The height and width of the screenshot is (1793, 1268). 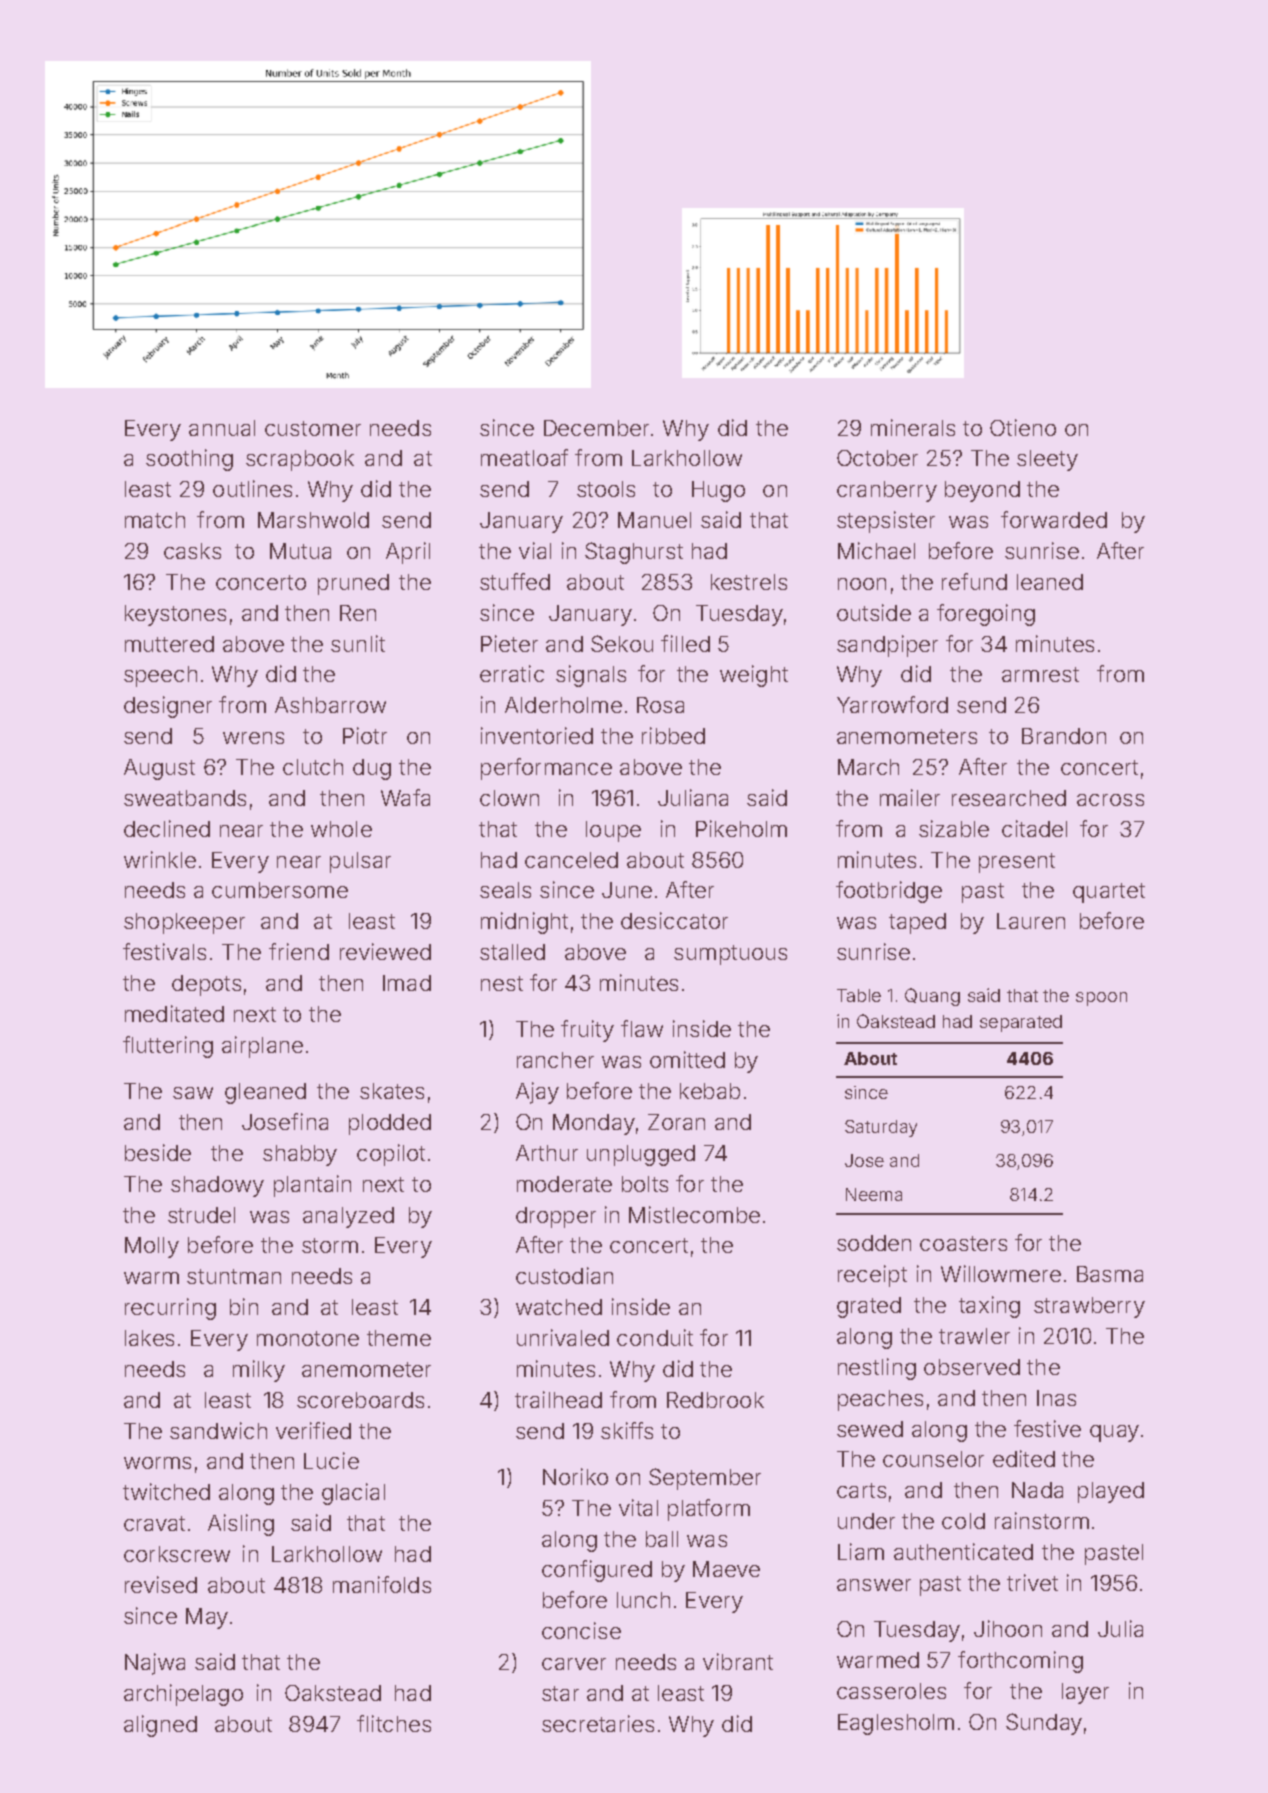 What do you see at coordinates (963, 1521) in the screenshot?
I see `cold` at bounding box center [963, 1521].
